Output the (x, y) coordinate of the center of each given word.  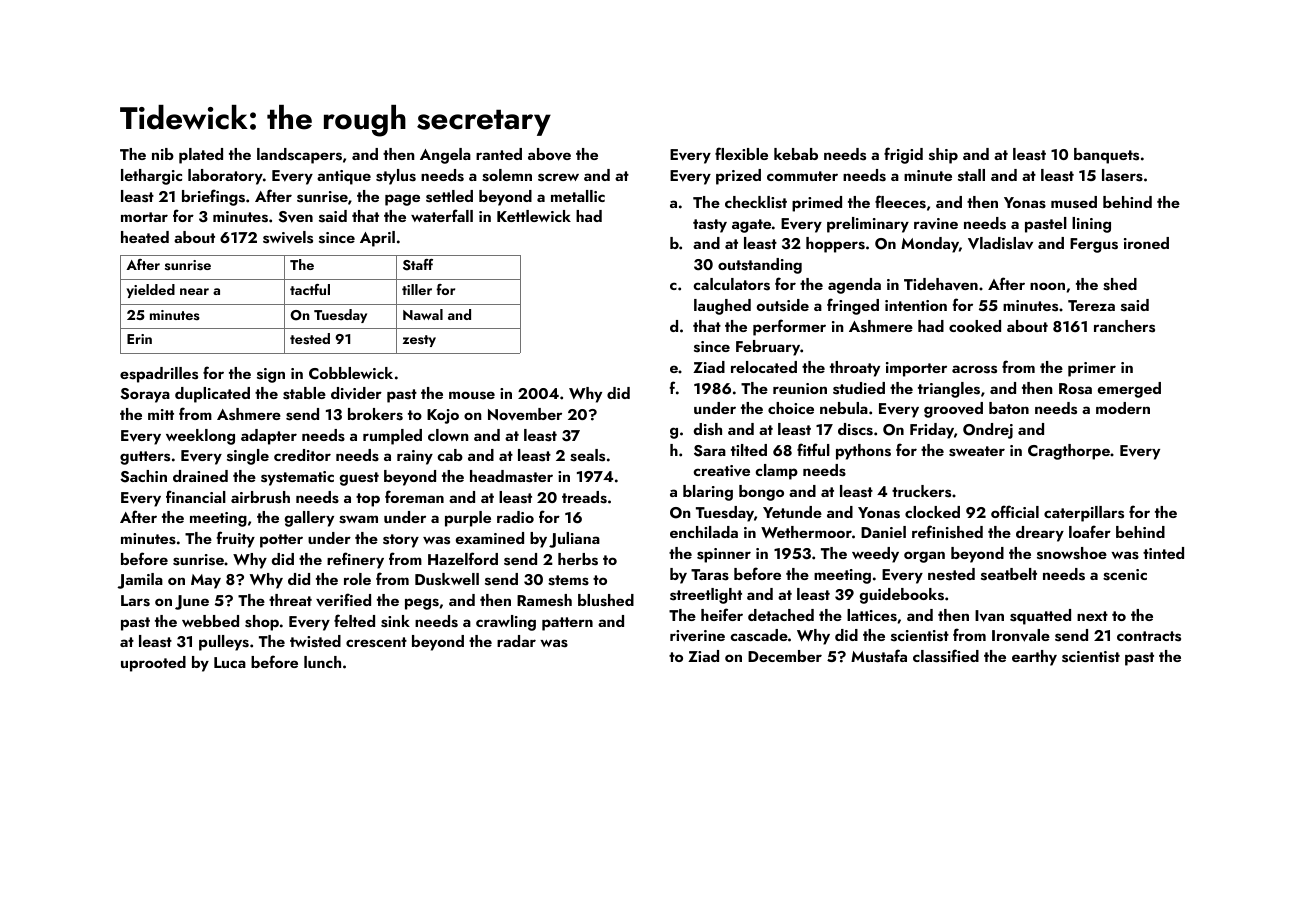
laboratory (225, 177)
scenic (1125, 575)
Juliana (574, 540)
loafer (1090, 531)
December (785, 656)
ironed (1146, 243)
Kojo (443, 416)
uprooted (153, 664)
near (194, 291)
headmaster (511, 476)
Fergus (1094, 245)
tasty (710, 226)
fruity (236, 539)
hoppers (835, 245)
